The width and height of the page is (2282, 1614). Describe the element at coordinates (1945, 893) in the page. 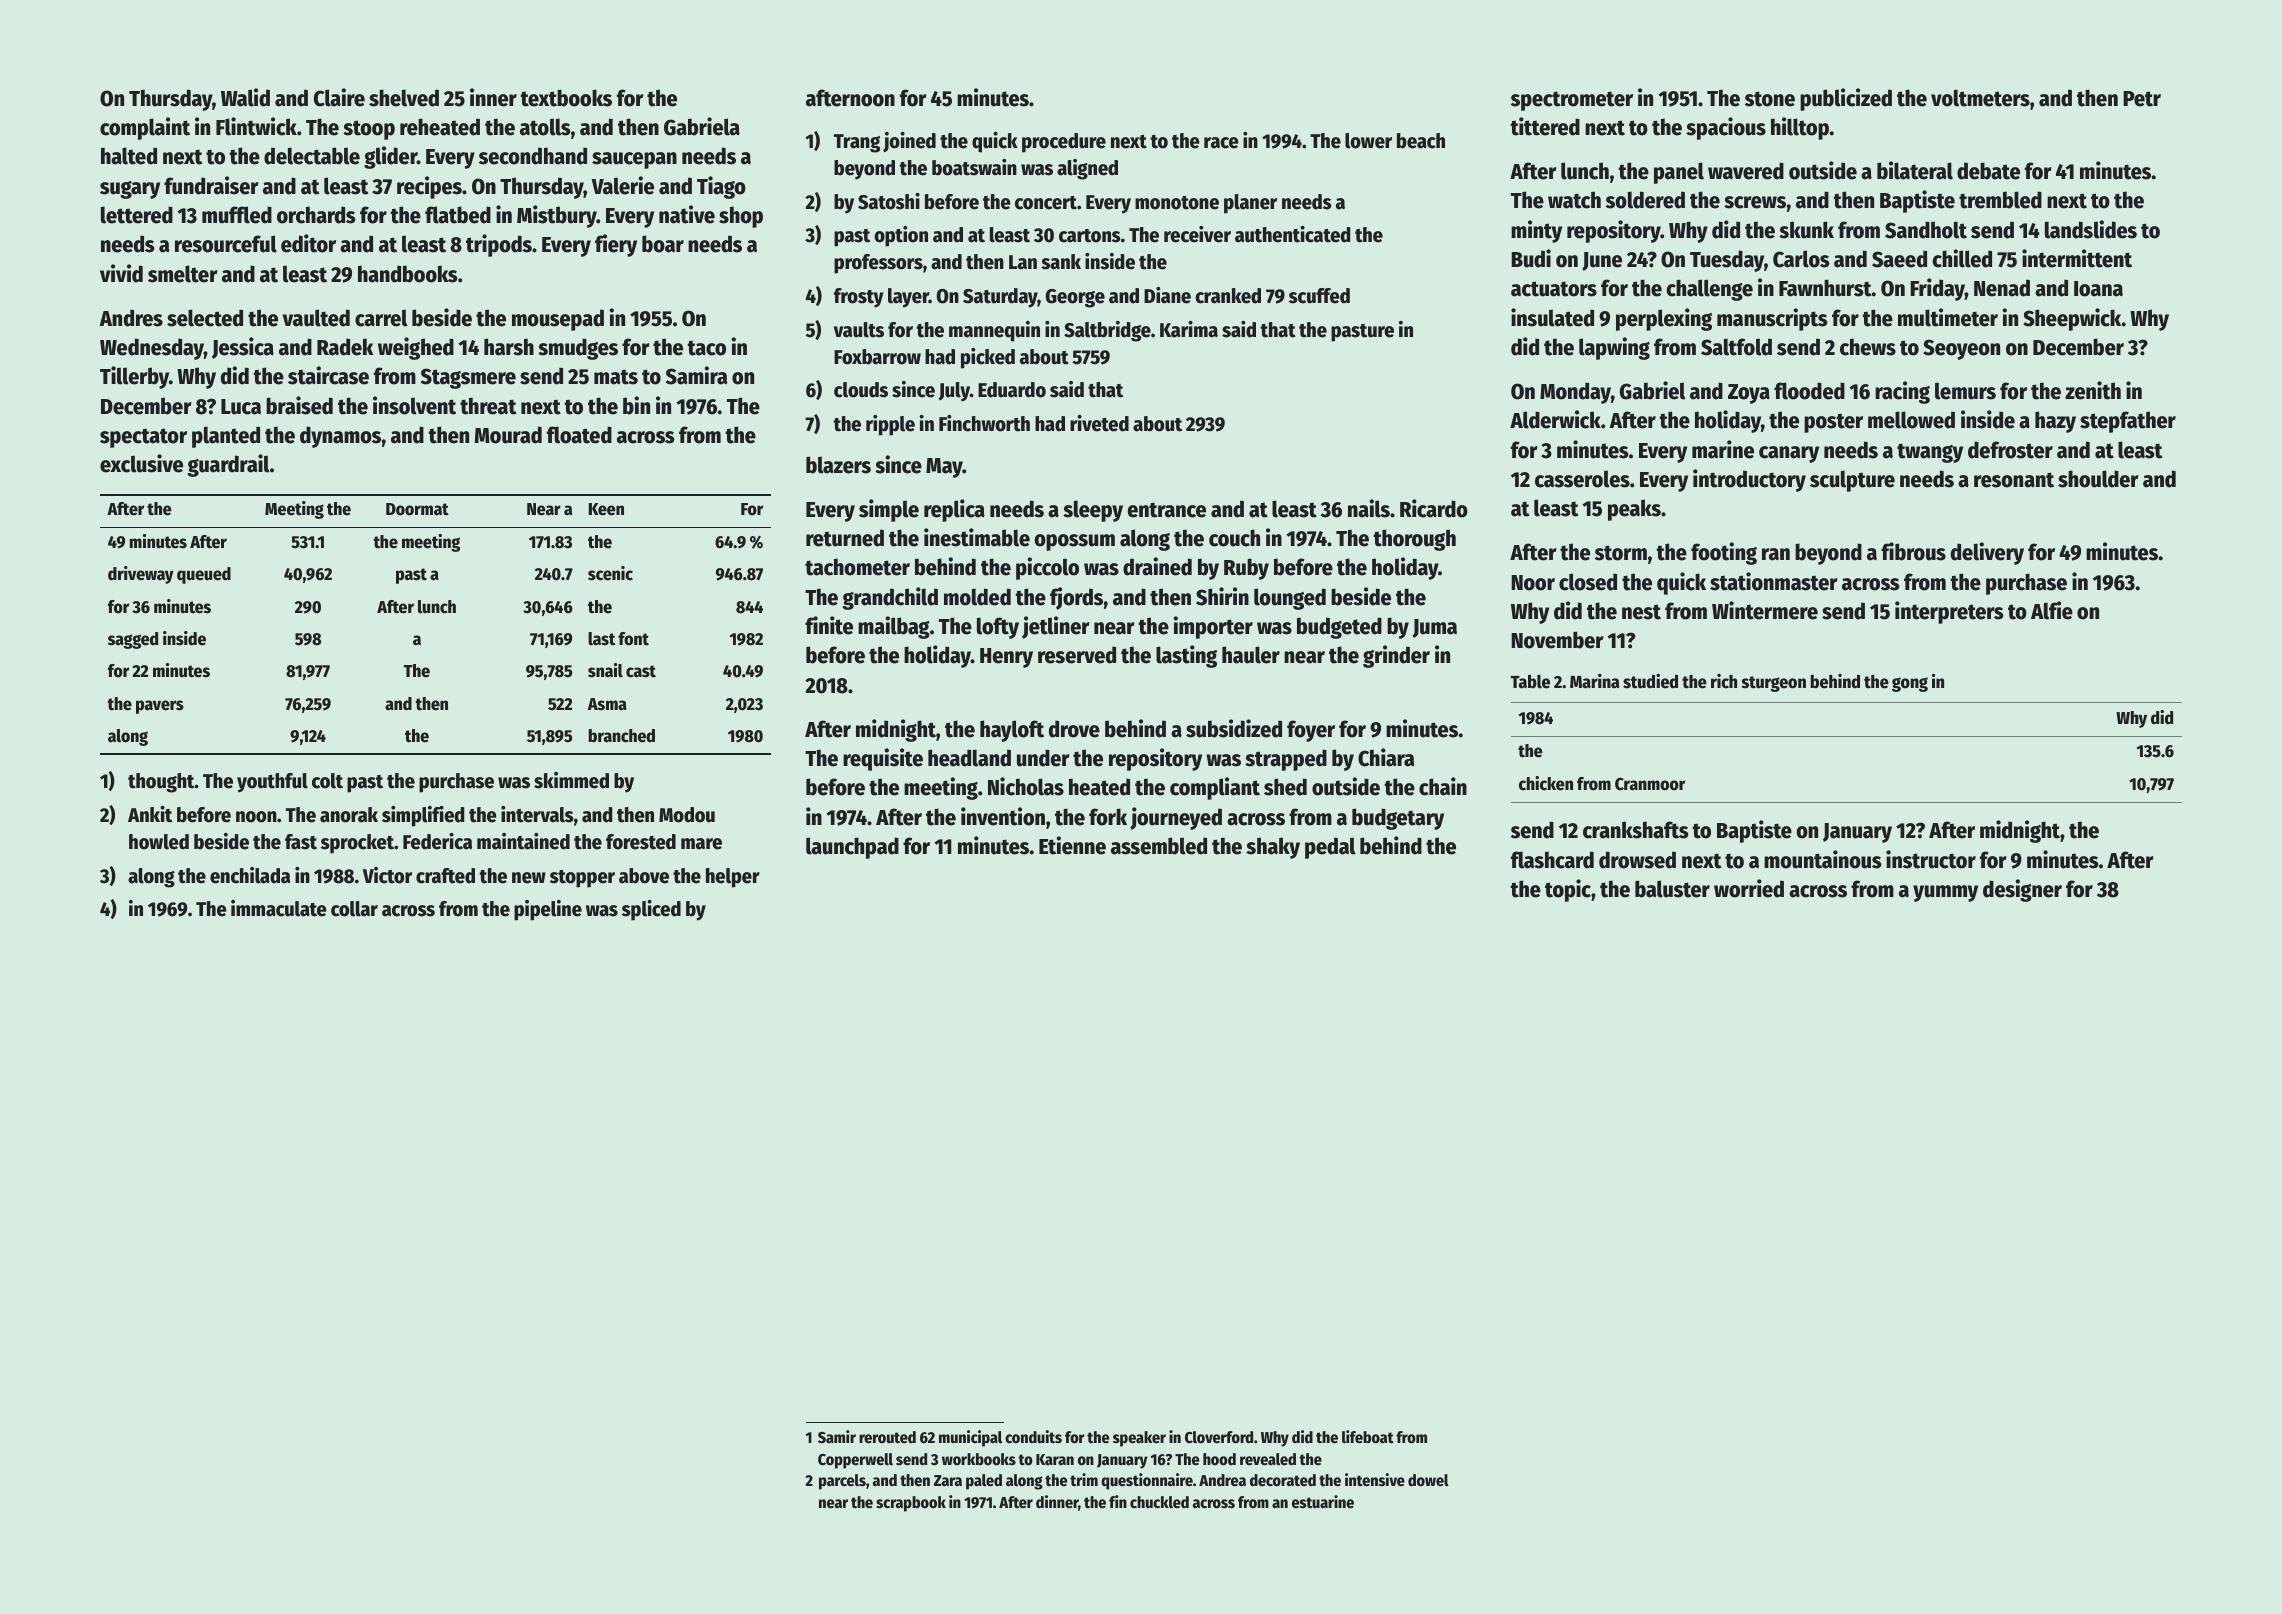

I see `yummy` at that location.
